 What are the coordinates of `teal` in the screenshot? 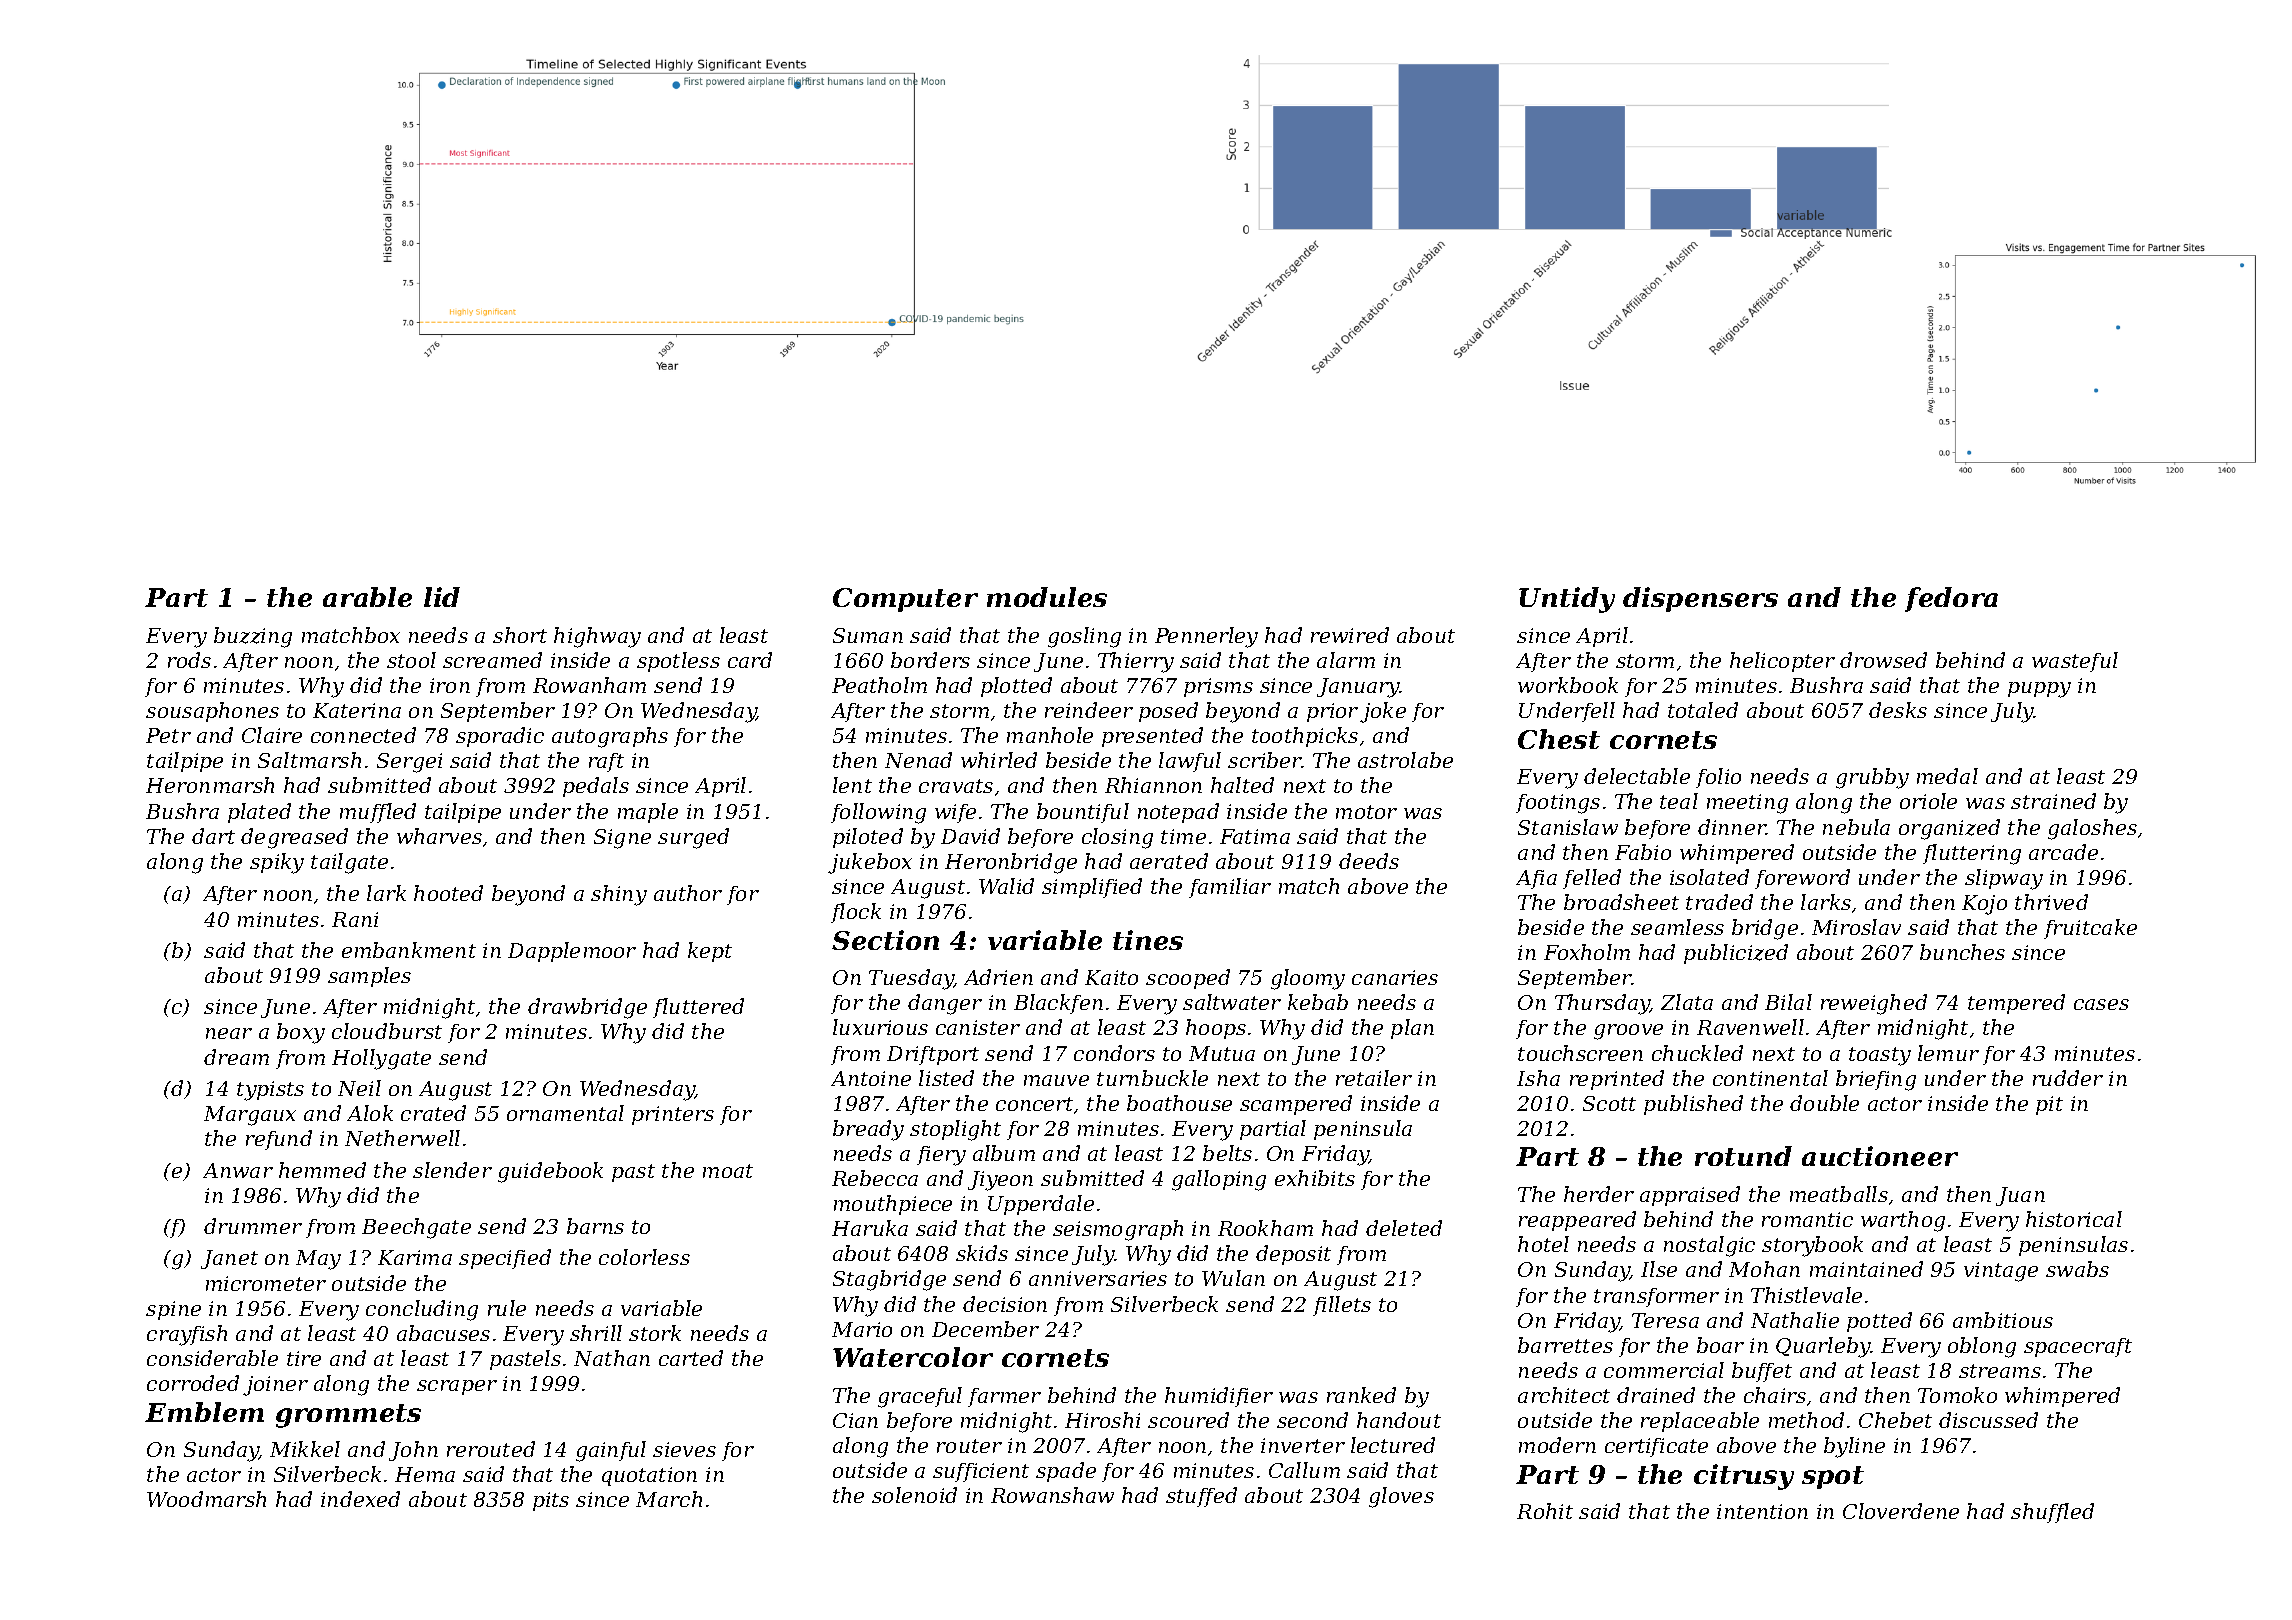 It's located at (1679, 801).
